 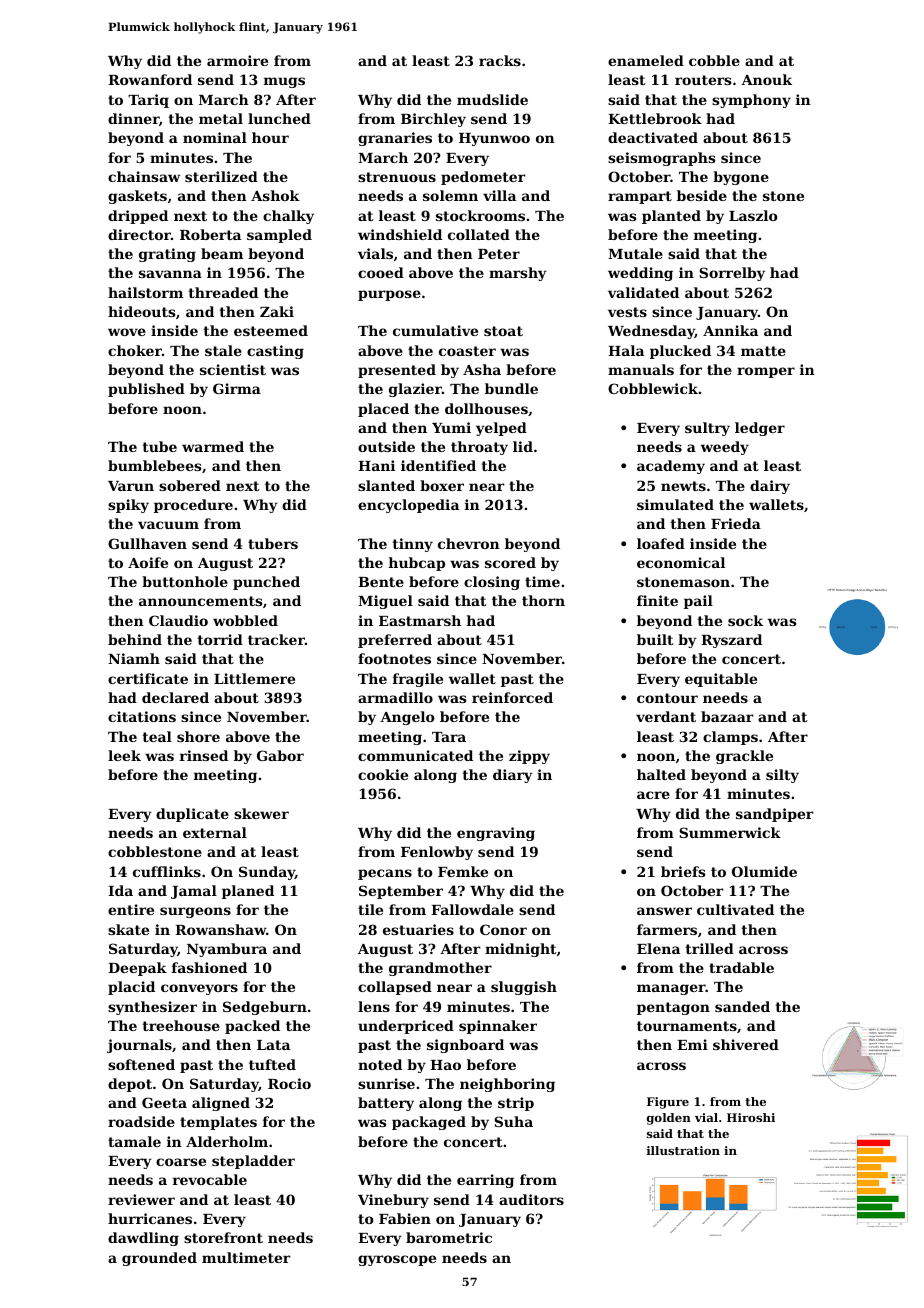 I want to click on yelped, so click(x=501, y=429).
